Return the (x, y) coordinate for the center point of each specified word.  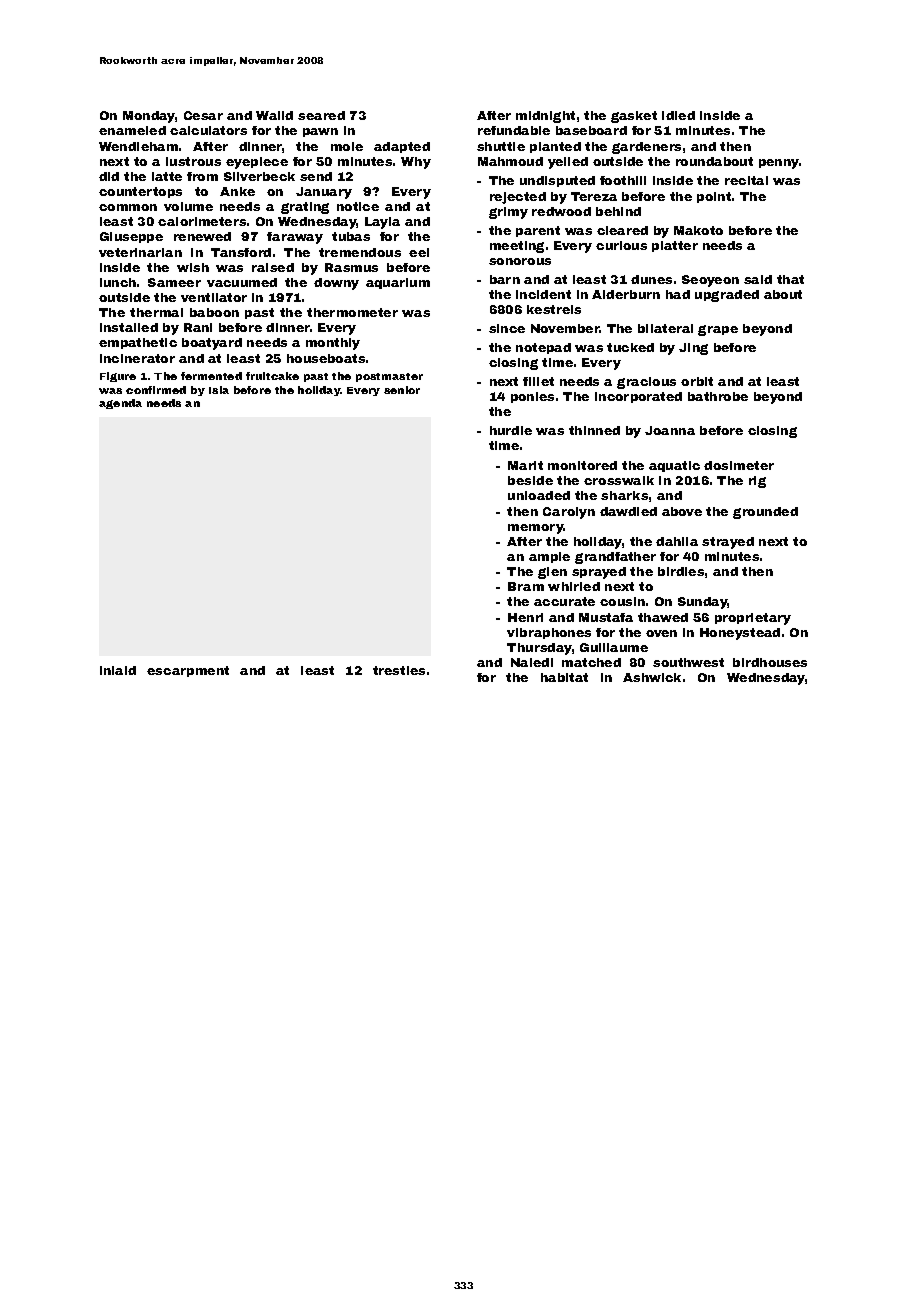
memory (536, 529)
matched (591, 662)
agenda (120, 404)
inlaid (118, 670)
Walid (274, 115)
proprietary (753, 619)
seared (321, 115)
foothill (623, 180)
